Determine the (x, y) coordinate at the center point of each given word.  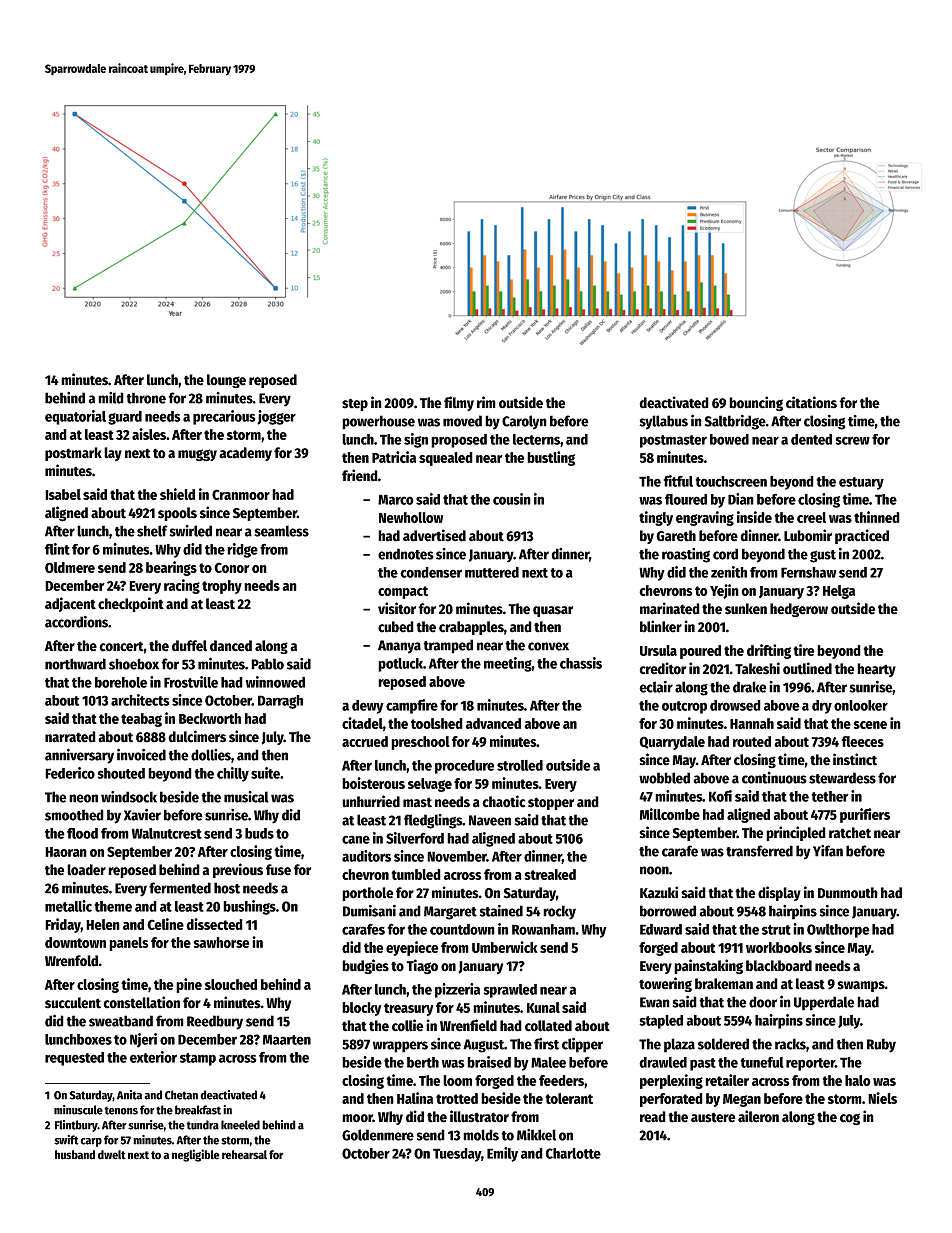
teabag (141, 720)
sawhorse (221, 942)
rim (486, 402)
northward (75, 664)
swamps (861, 986)
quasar (553, 611)
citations (811, 402)
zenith (729, 572)
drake (750, 687)
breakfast (198, 1110)
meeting (508, 664)
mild (111, 398)
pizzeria (457, 990)
